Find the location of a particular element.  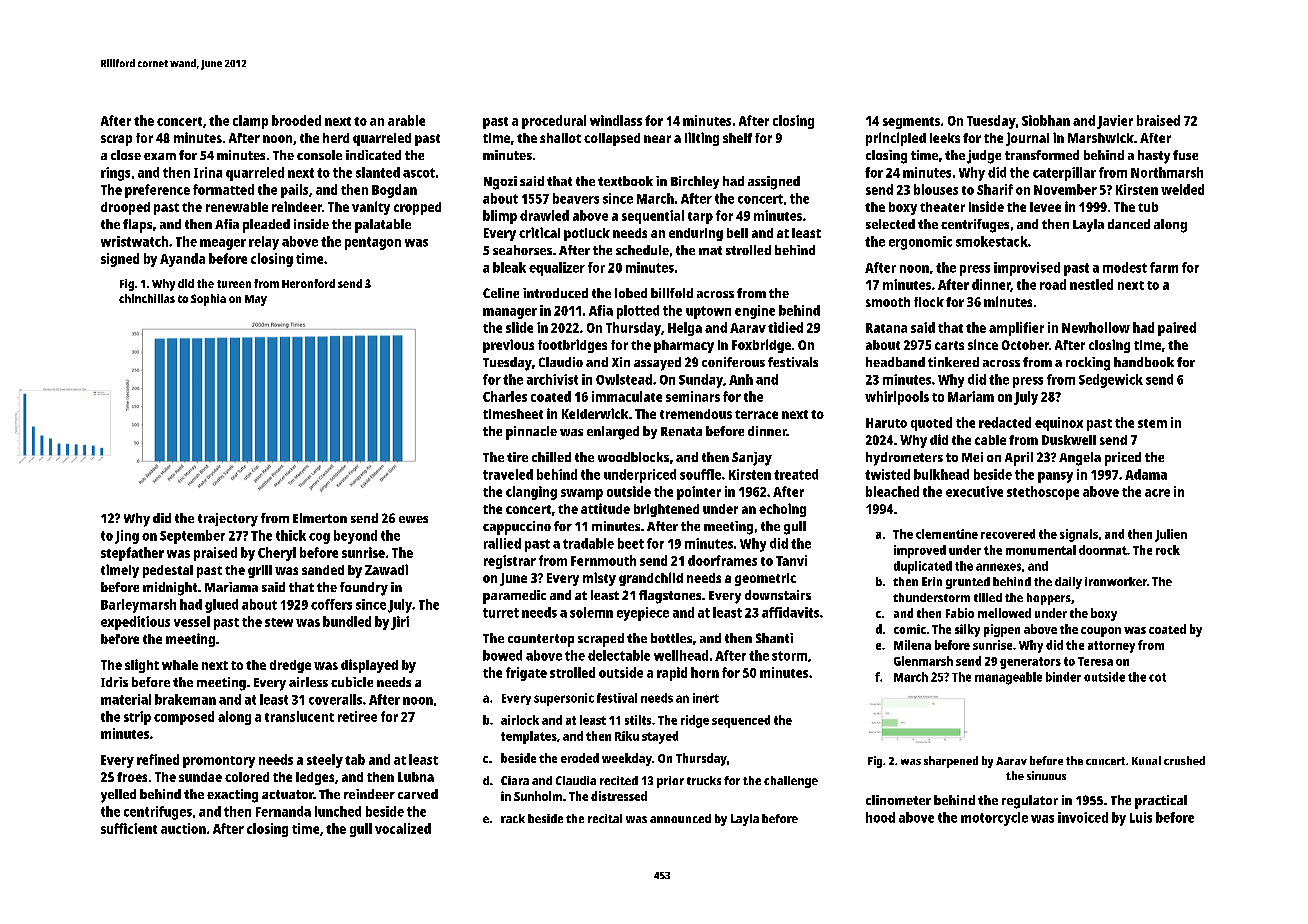

assayed is located at coordinates (657, 364).
